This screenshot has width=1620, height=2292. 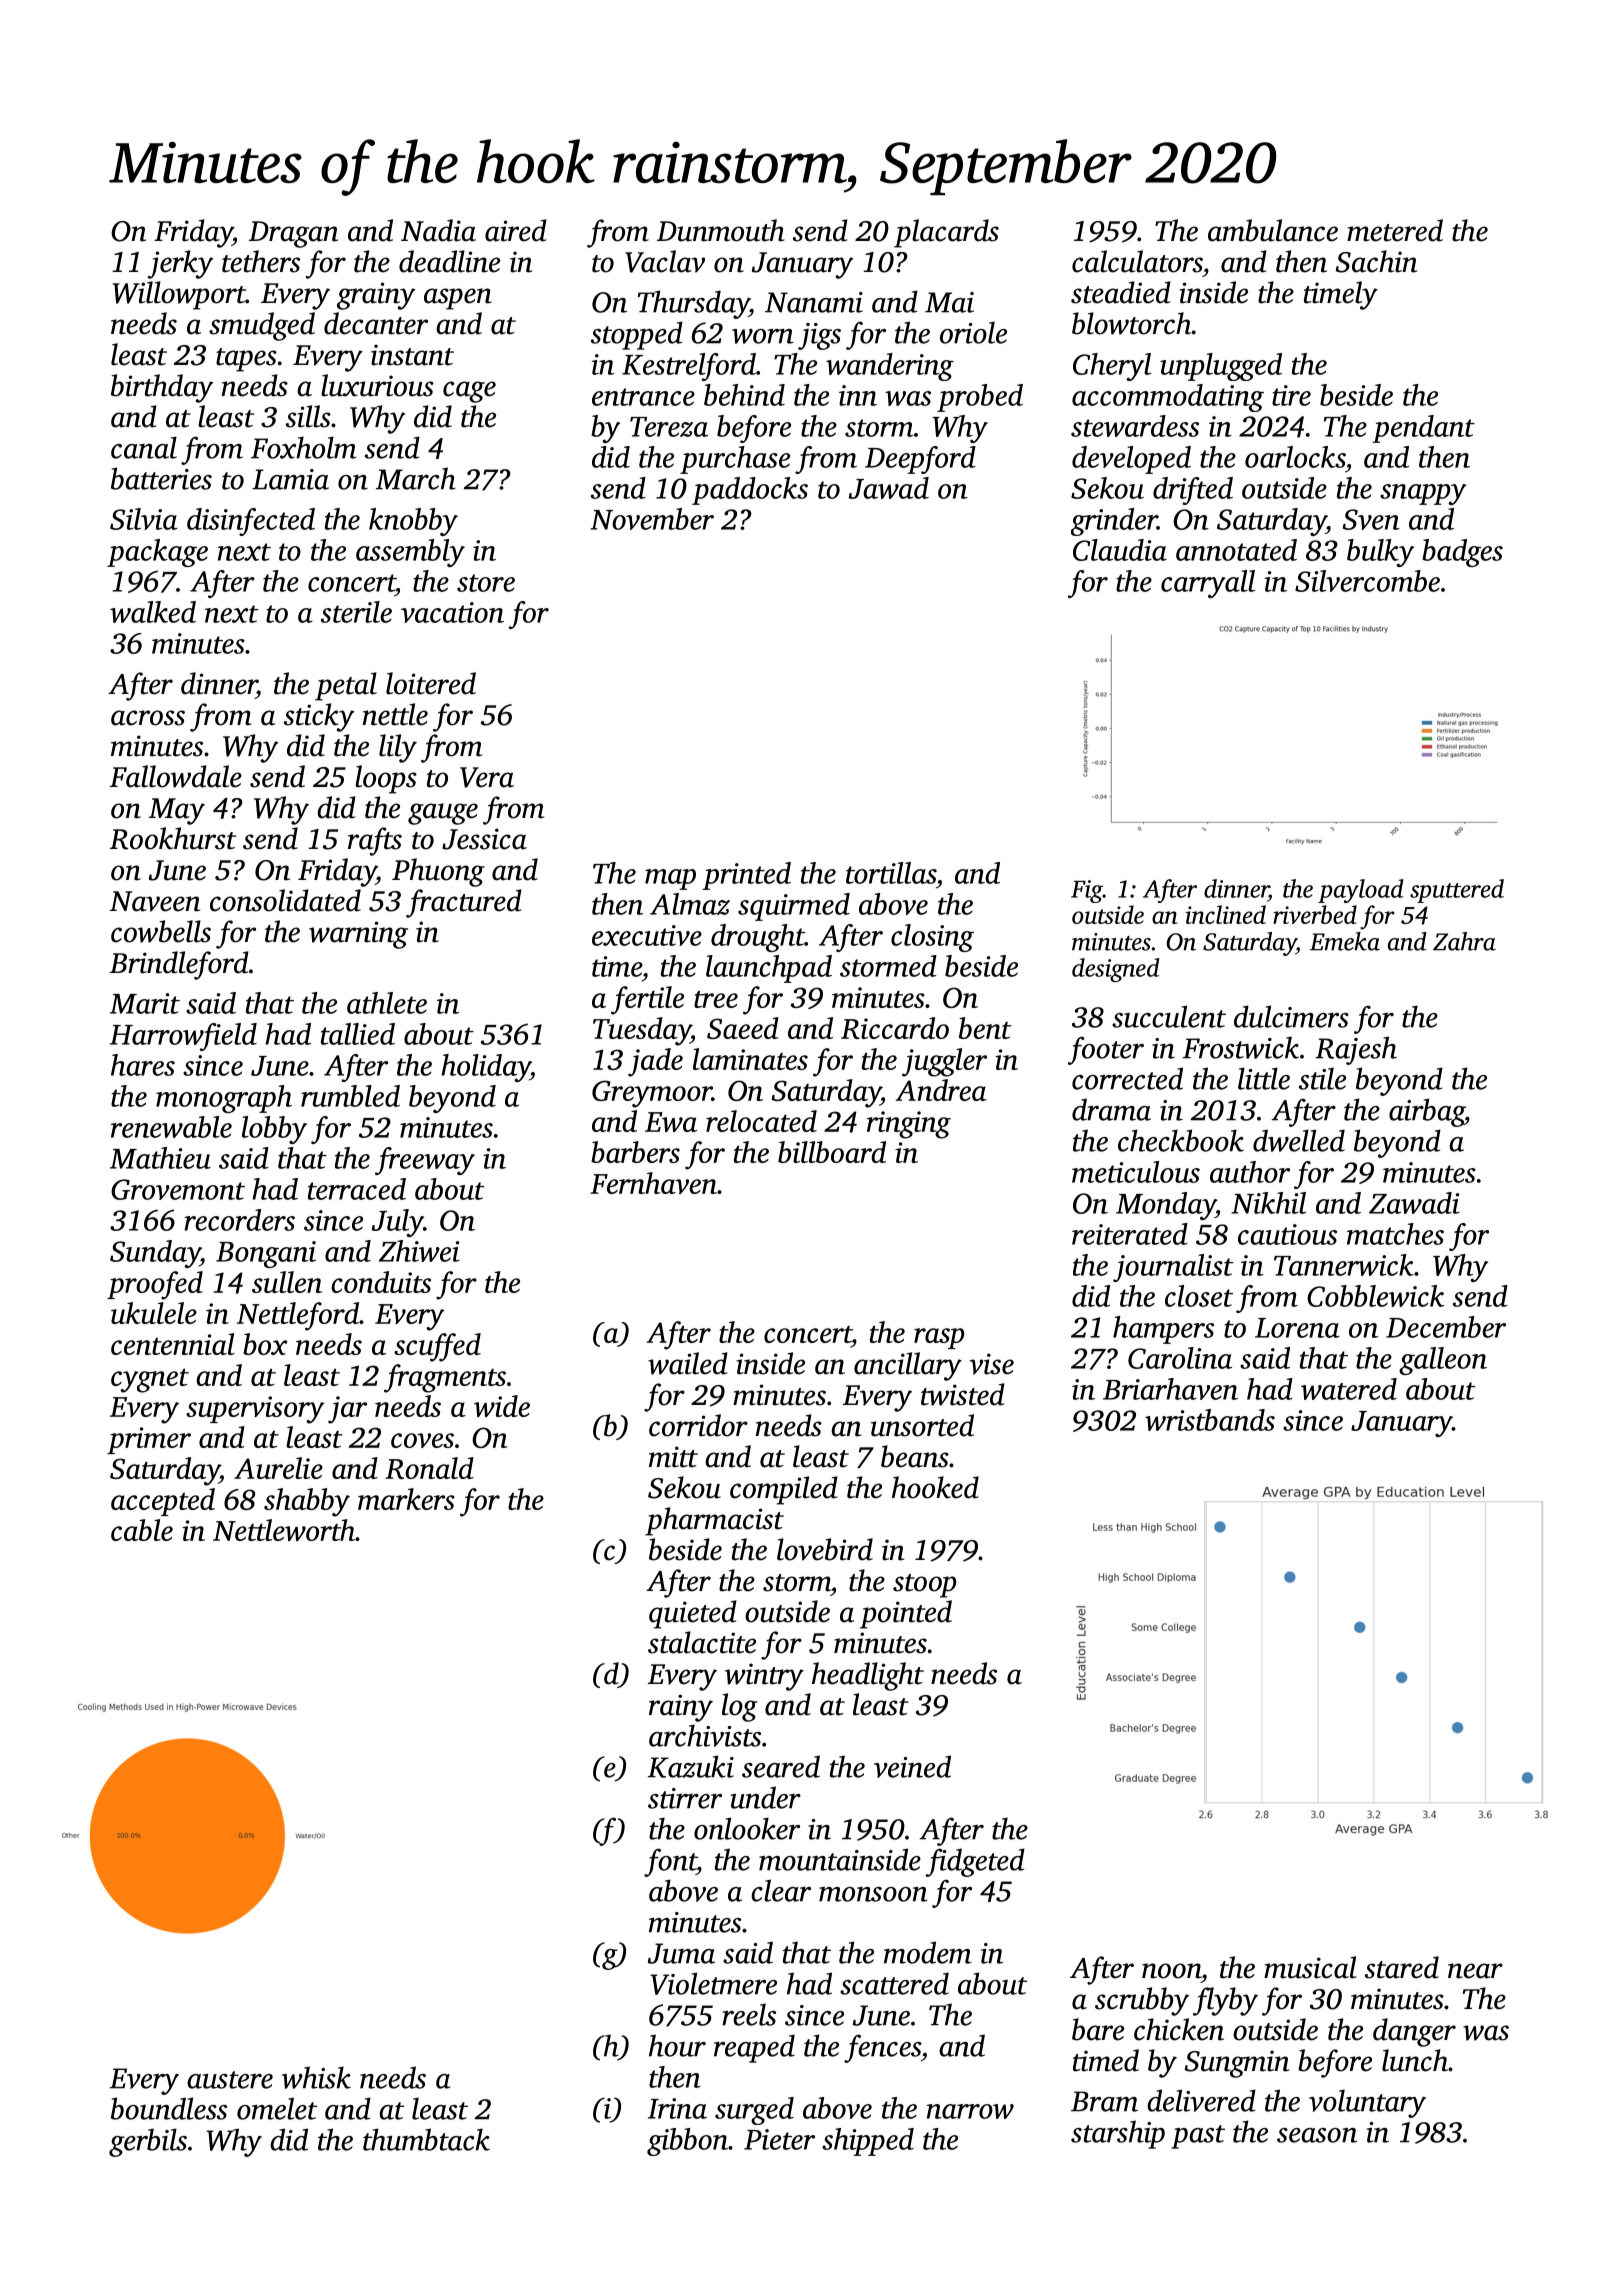 I want to click on scuffed, so click(x=437, y=1347).
